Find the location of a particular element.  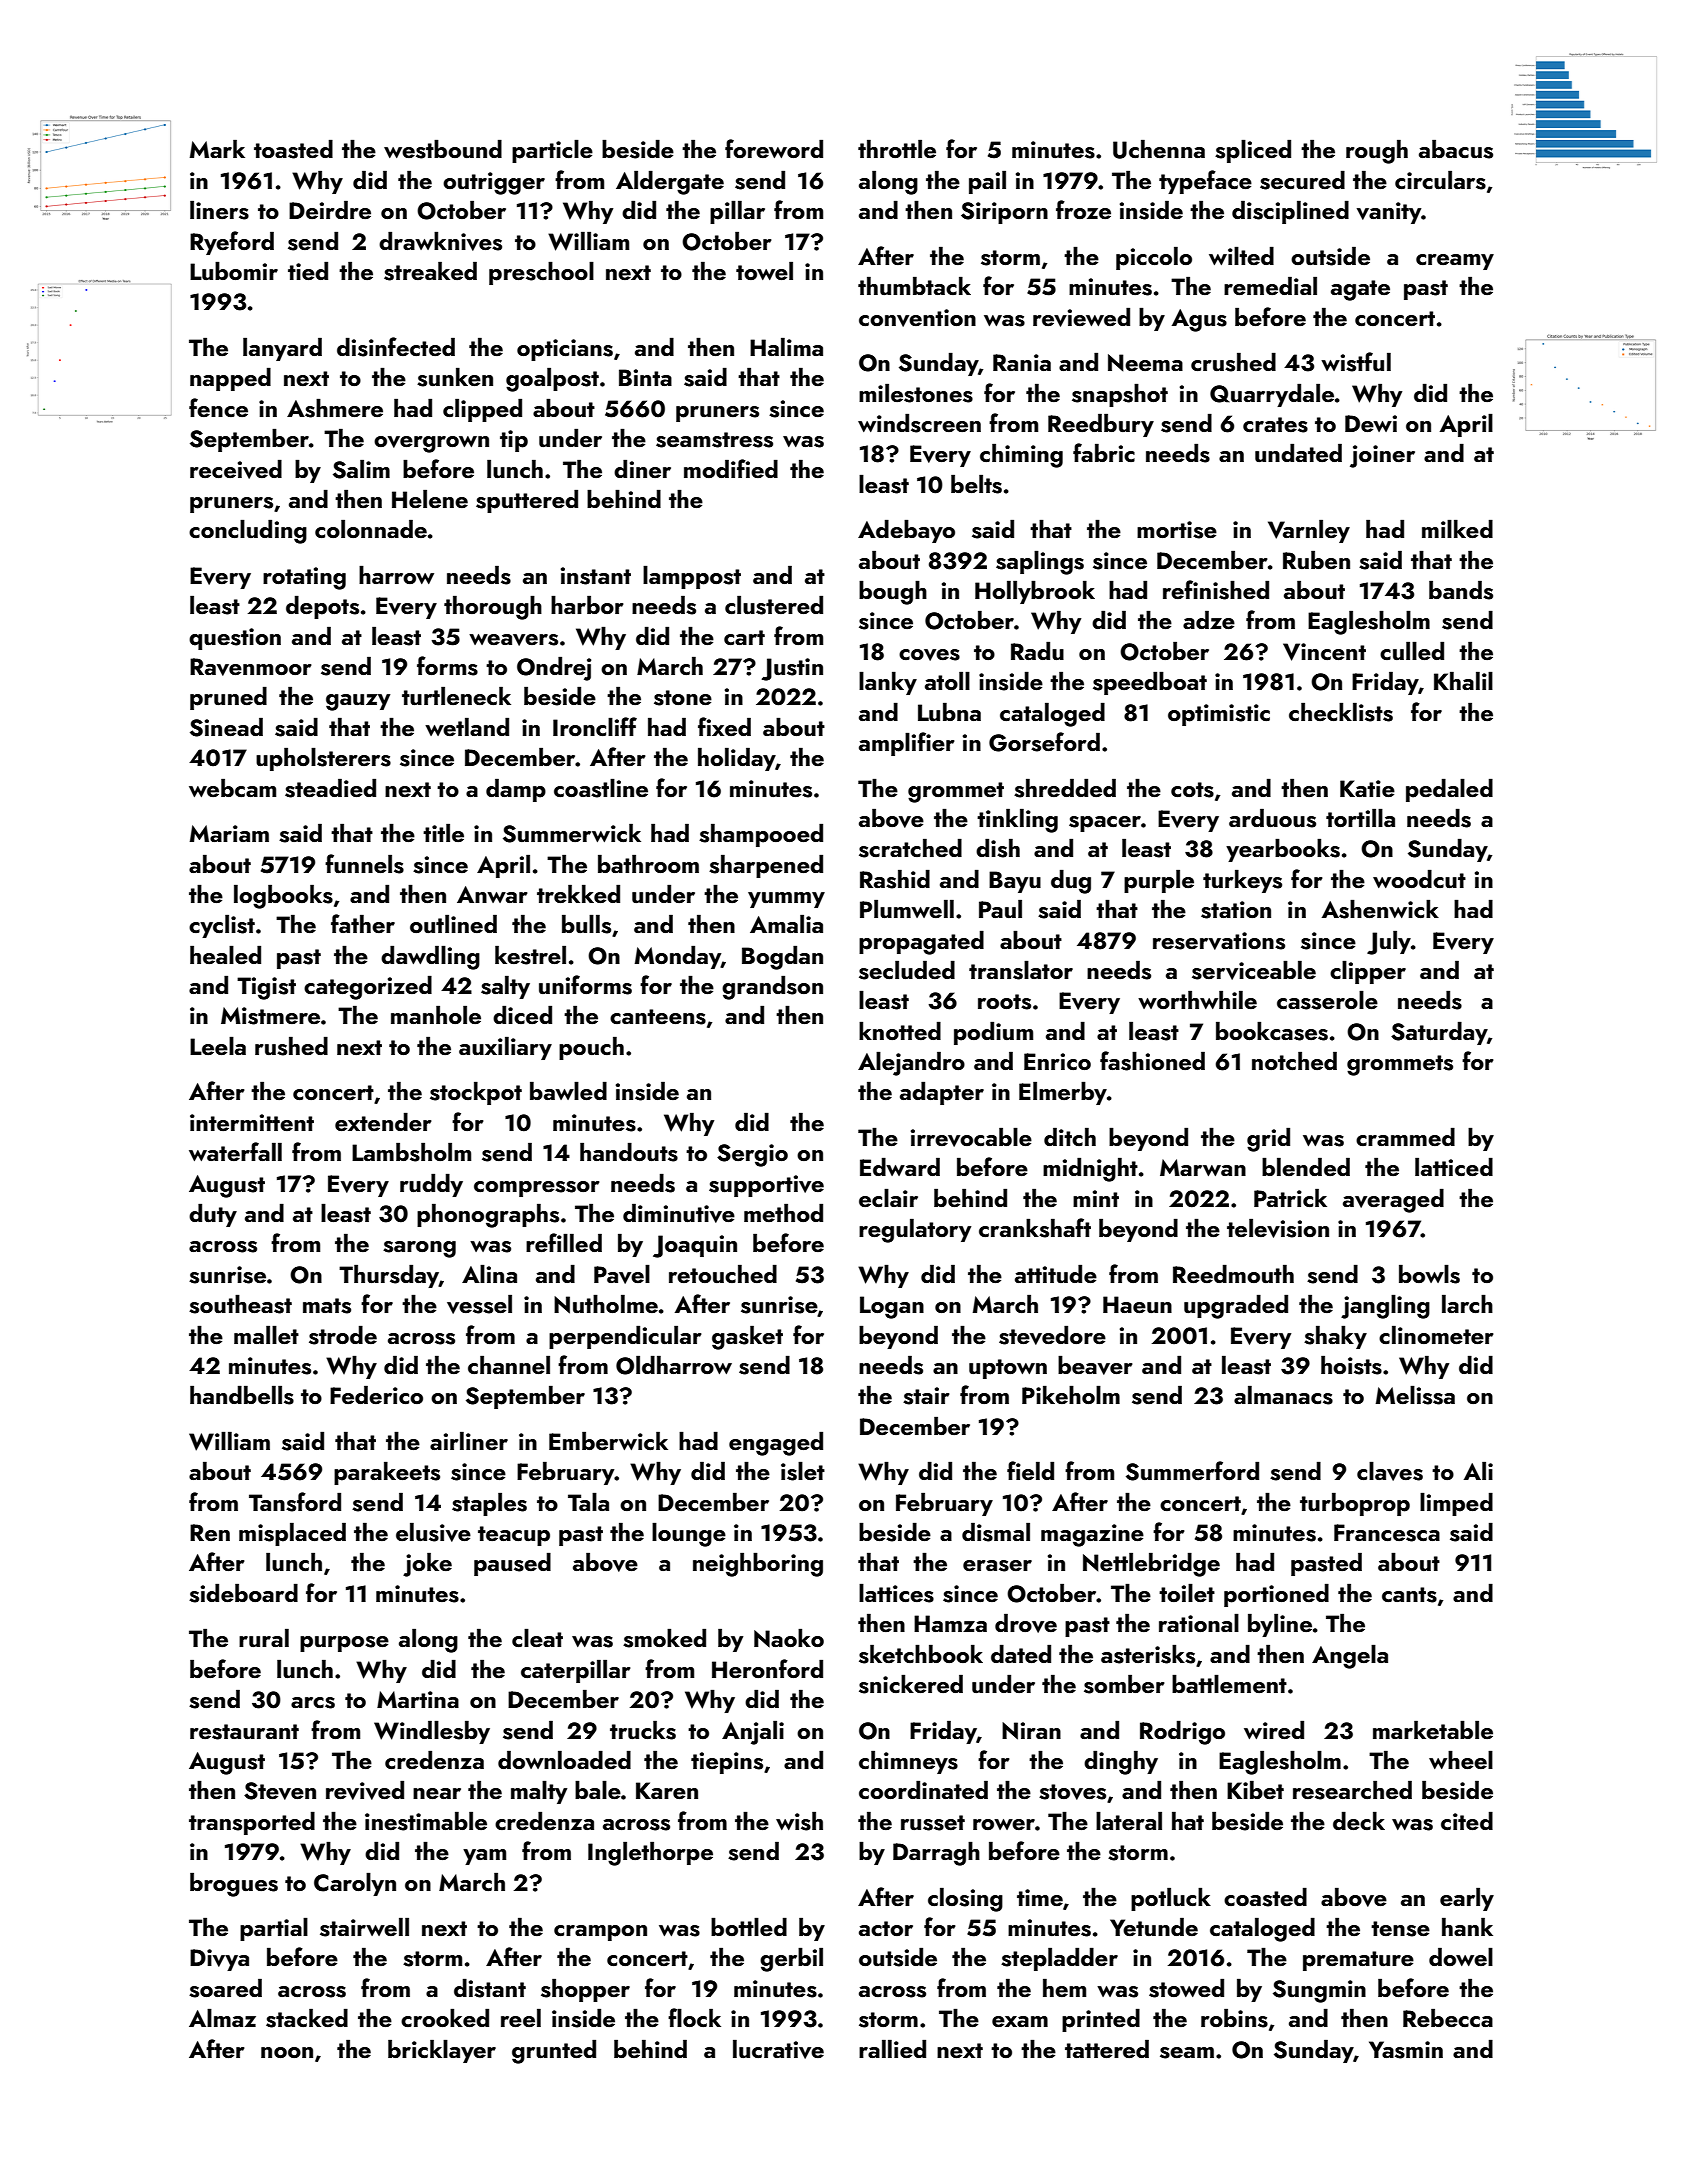

crammed is located at coordinates (1405, 1136).
